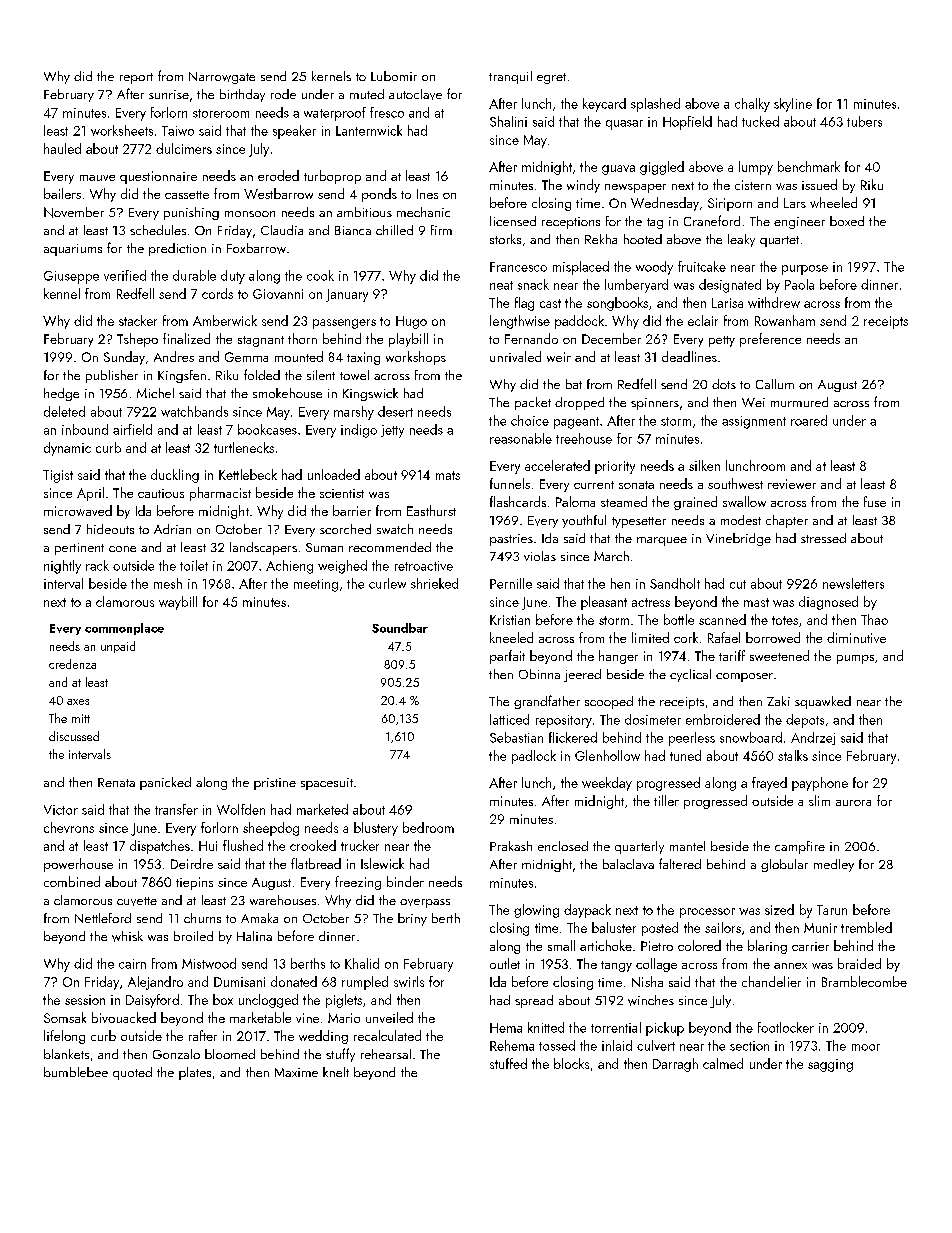 Image resolution: width=952 pixels, height=1233 pixels. What do you see at coordinates (690, 675) in the screenshot?
I see `cyclical` at bounding box center [690, 675].
